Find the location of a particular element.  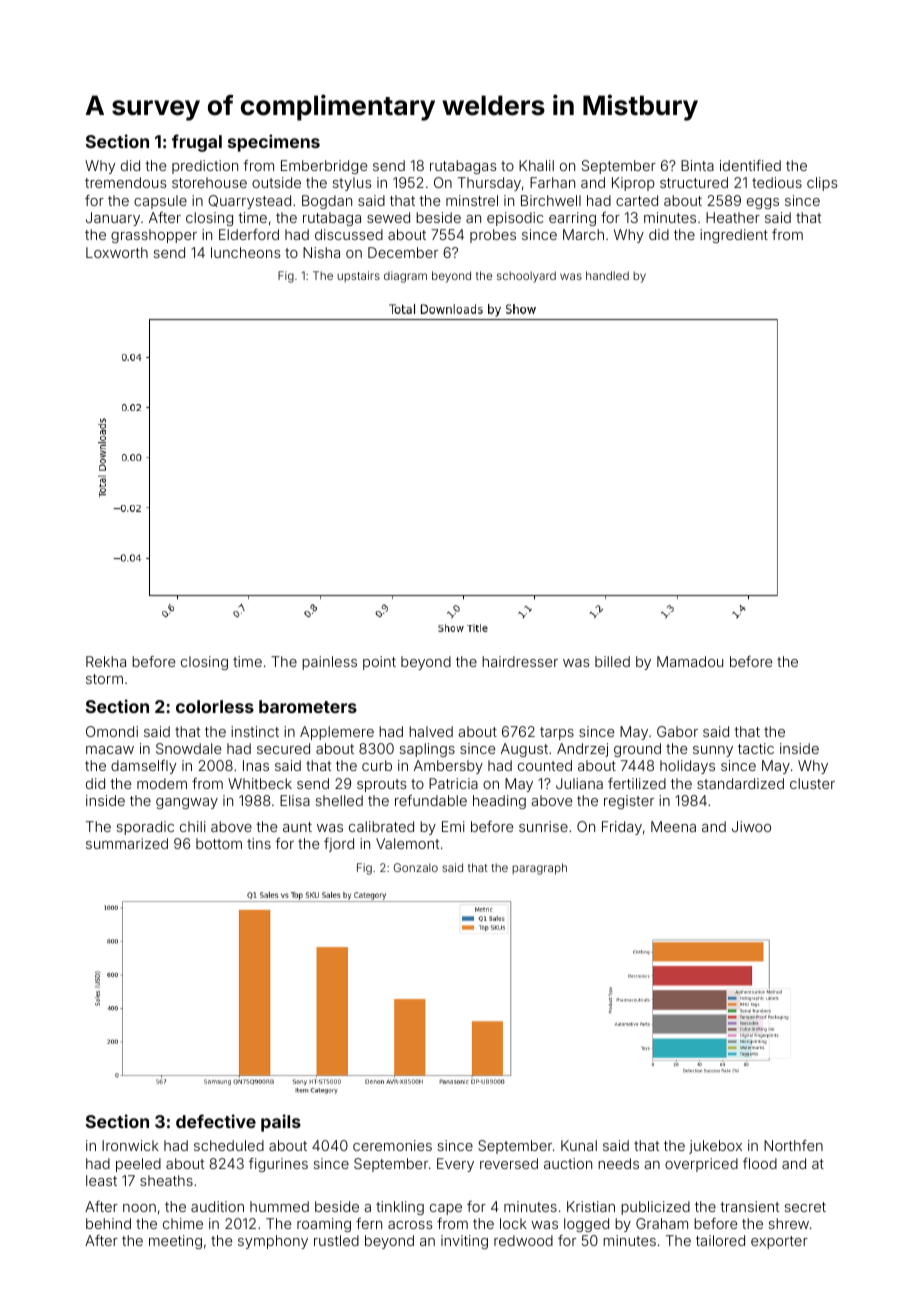

sewed is located at coordinates (388, 217).
